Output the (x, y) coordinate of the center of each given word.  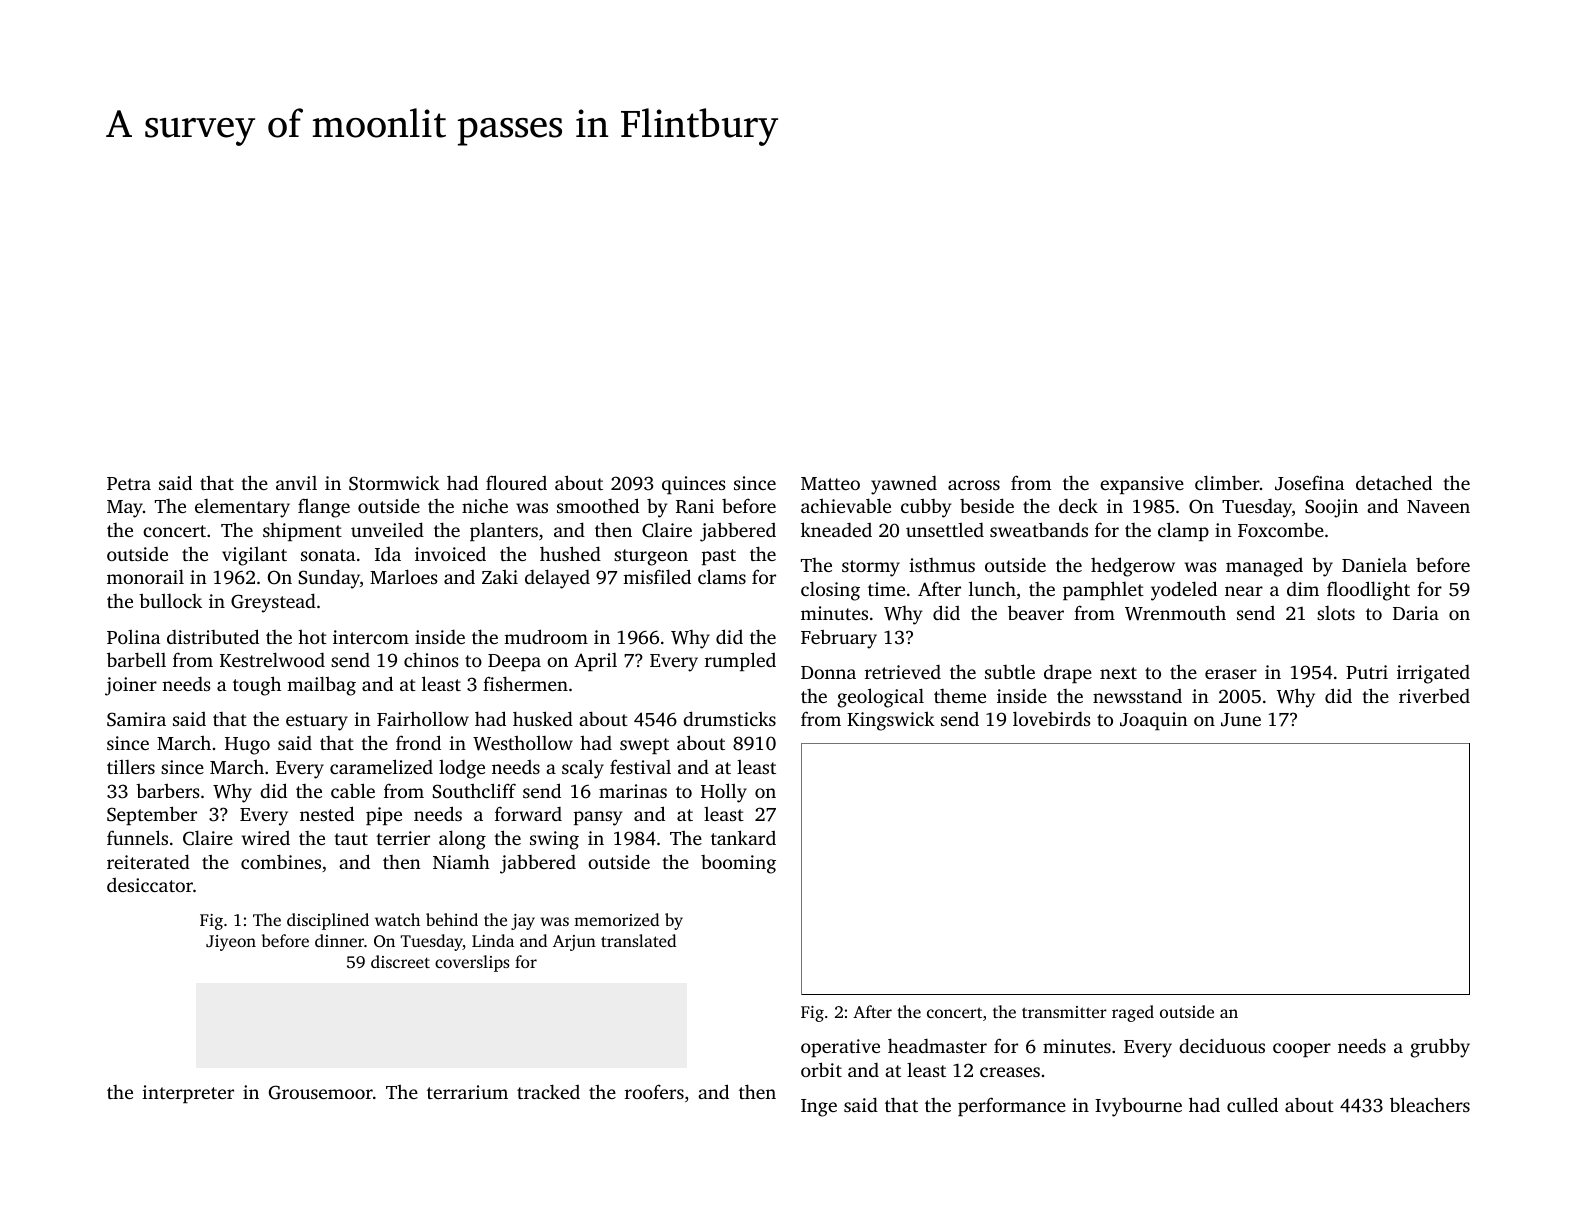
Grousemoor (321, 1092)
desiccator (150, 885)
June (1241, 720)
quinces (693, 485)
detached (1394, 482)
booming (738, 864)
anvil (296, 483)
